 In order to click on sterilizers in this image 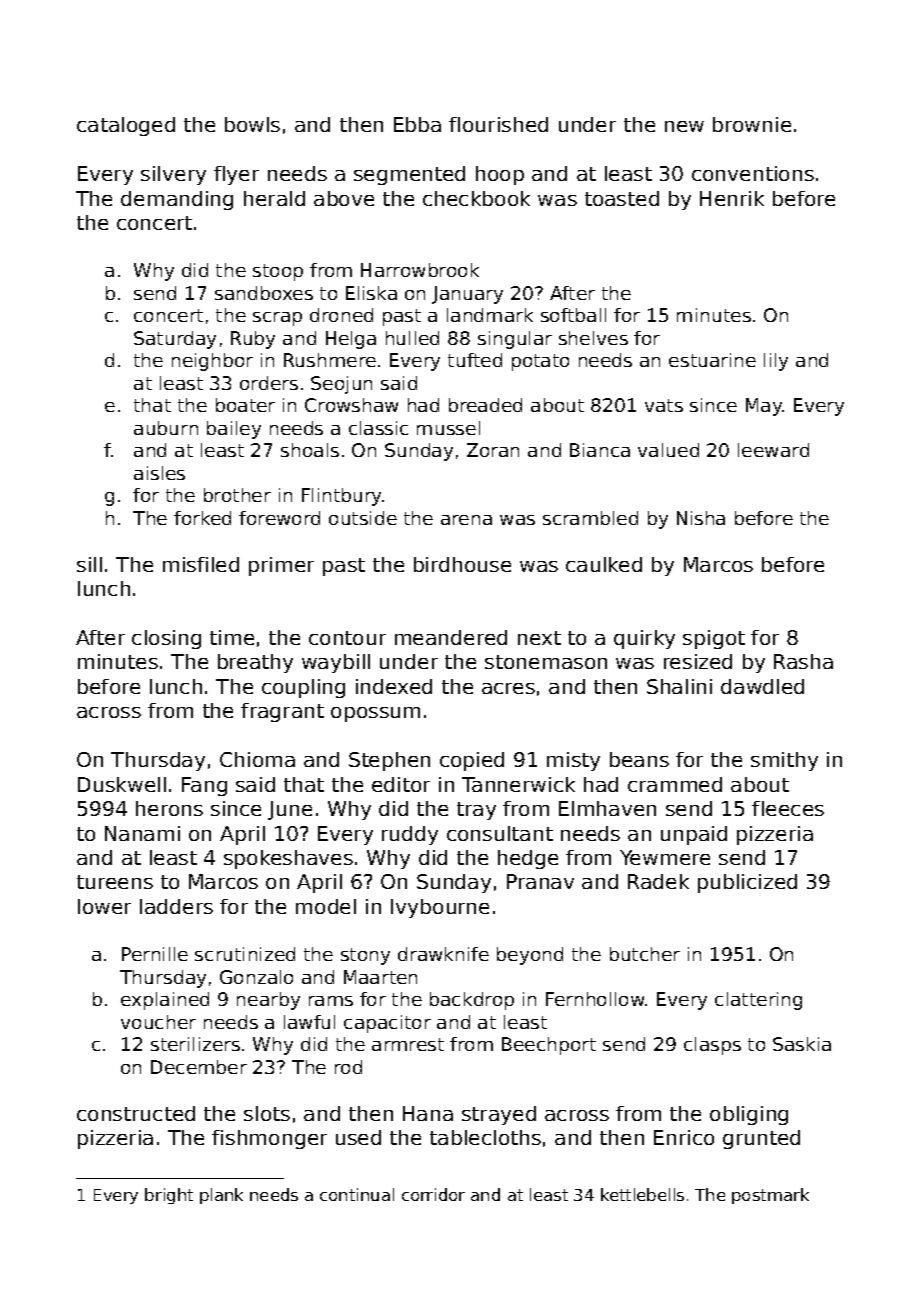, I will do `click(195, 1044)`.
